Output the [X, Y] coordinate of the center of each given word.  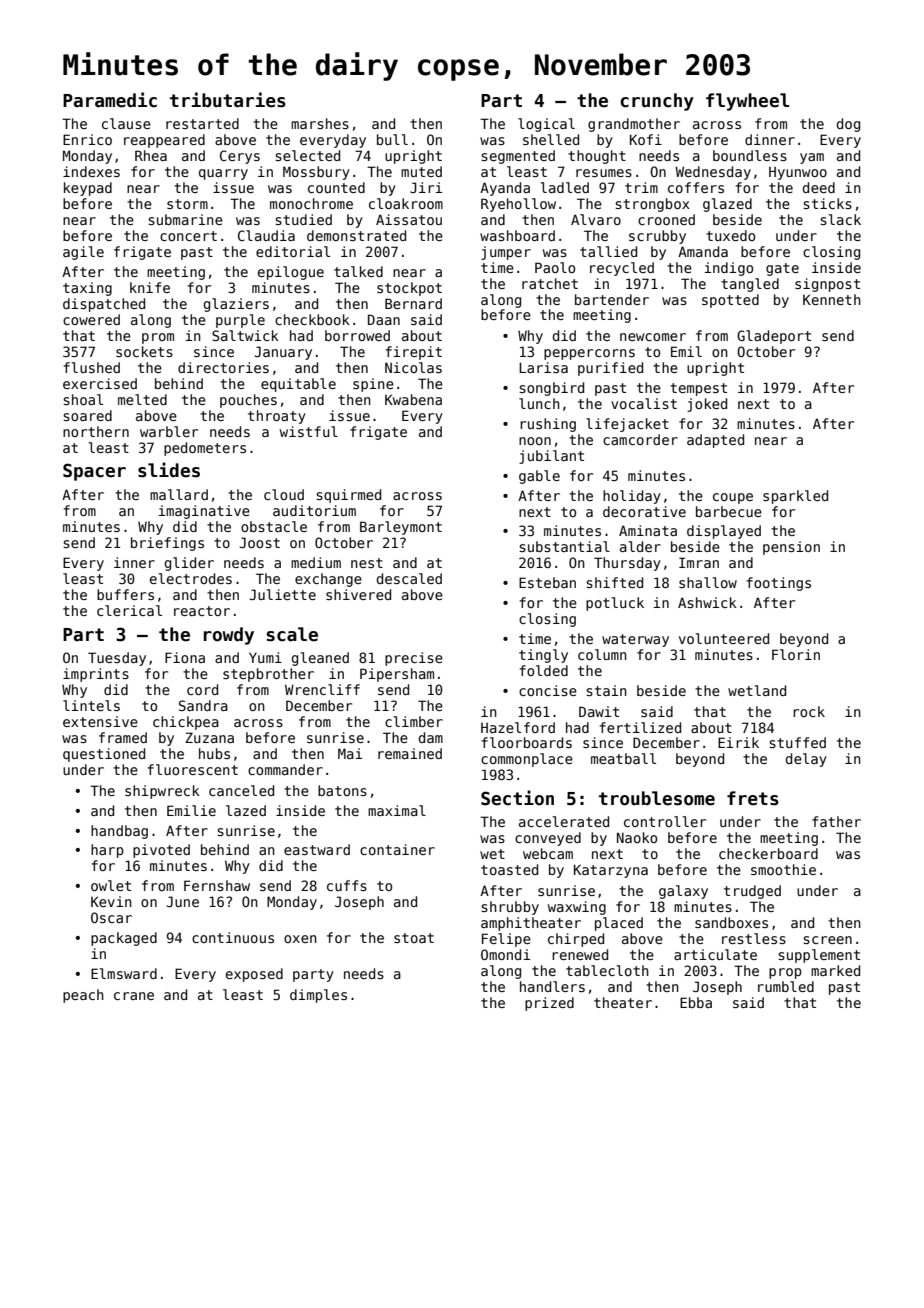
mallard [179, 494]
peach [83, 996]
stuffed [797, 742]
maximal [397, 810]
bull [392, 139]
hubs [214, 753]
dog [848, 125]
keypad [88, 189]
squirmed [348, 496]
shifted [614, 582]
